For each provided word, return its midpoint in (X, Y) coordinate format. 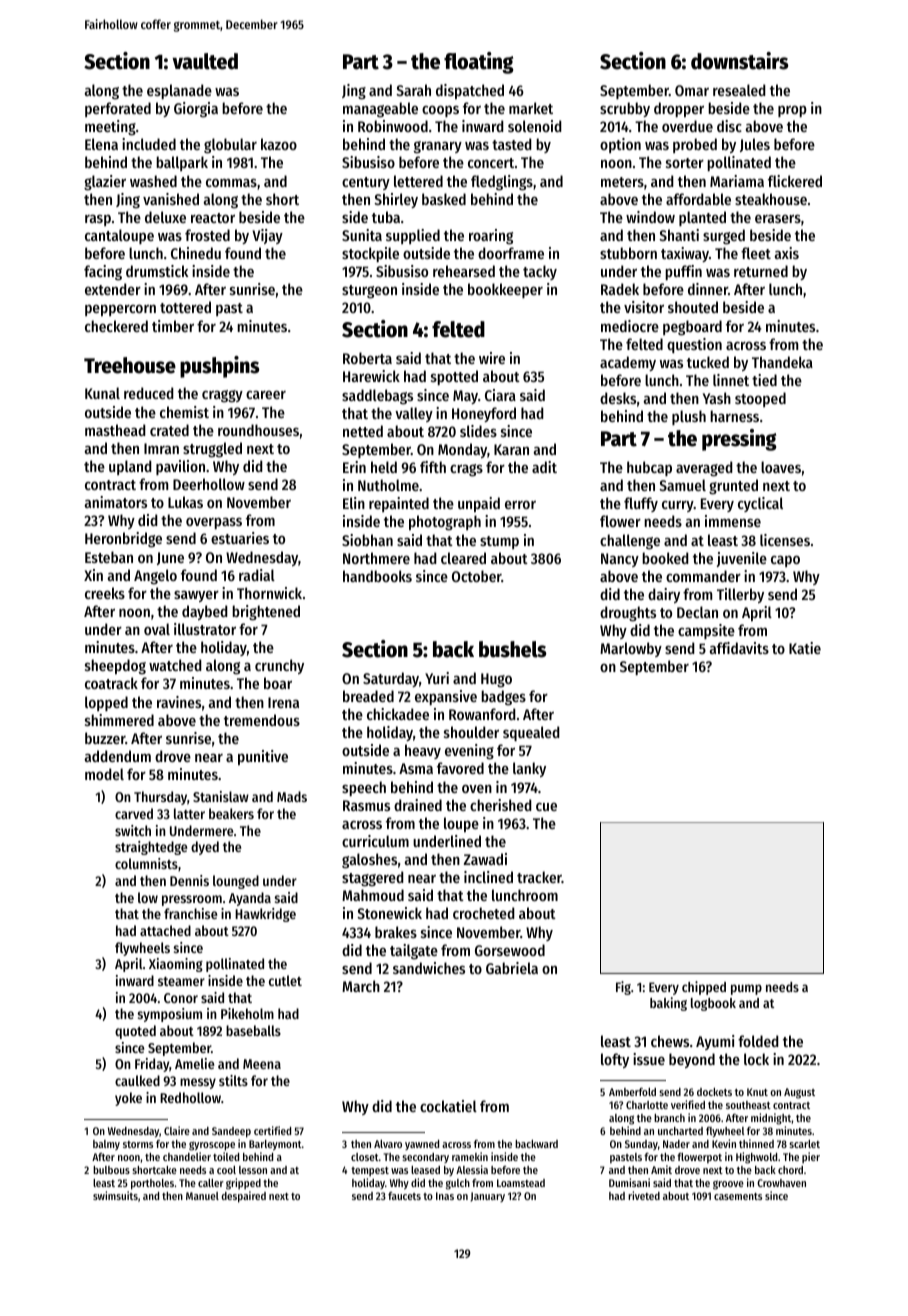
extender (113, 289)
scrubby (625, 109)
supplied (413, 236)
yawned (422, 1145)
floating (478, 63)
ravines (179, 702)
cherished (501, 805)
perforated (118, 109)
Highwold (756, 1158)
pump (746, 989)
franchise (190, 913)
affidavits (739, 648)
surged (724, 237)
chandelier (187, 1156)
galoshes (369, 861)
